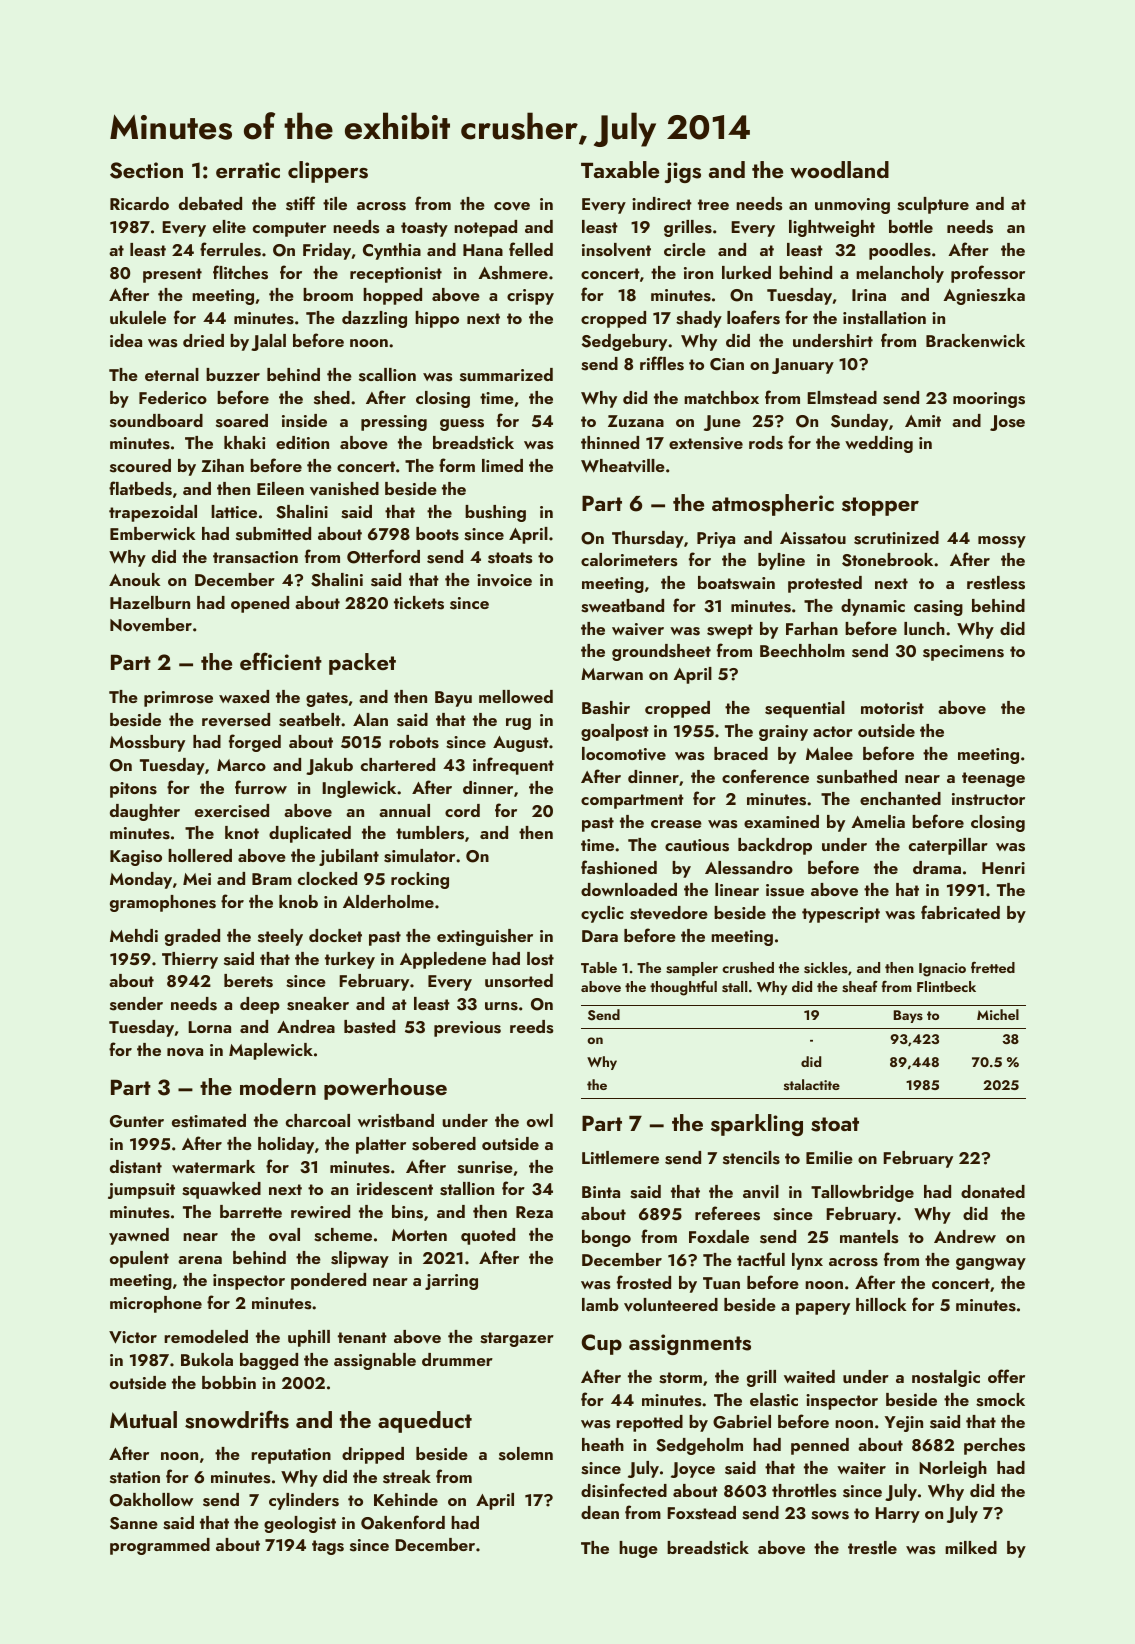 The image size is (1135, 1644). Describe the element at coordinates (272, 879) in the image. I see `Bram` at that location.
